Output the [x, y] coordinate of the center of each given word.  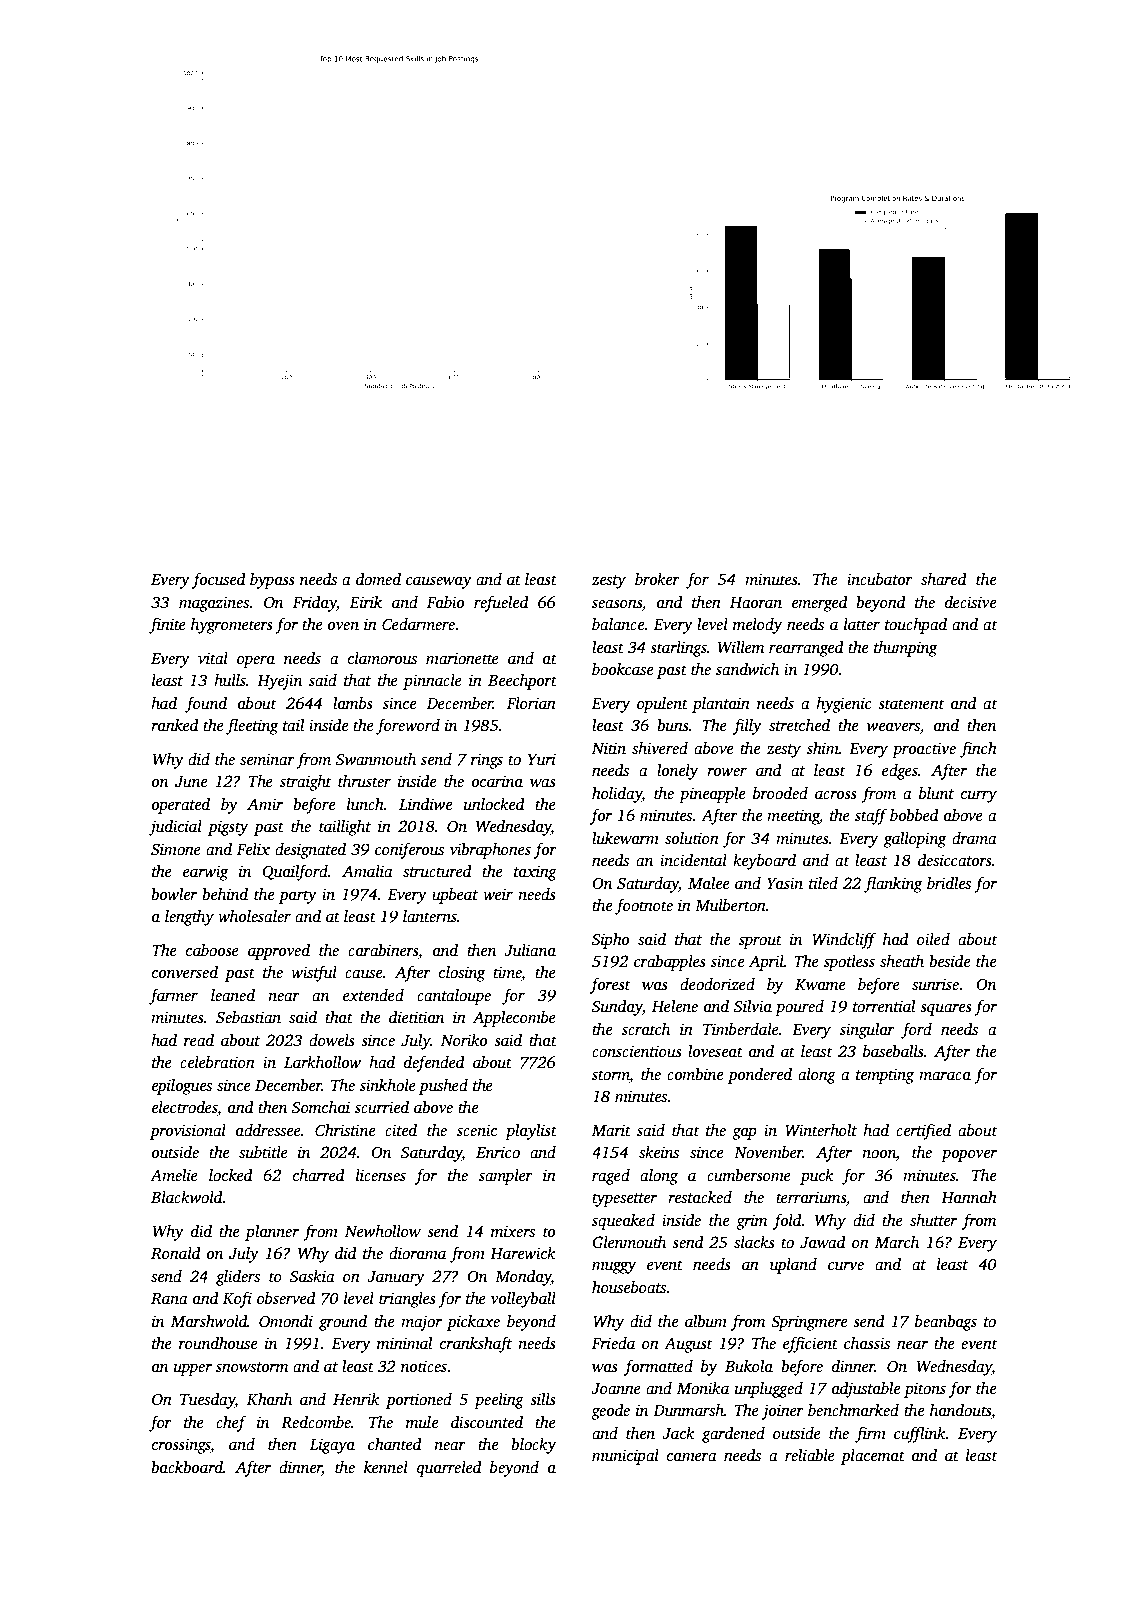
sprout [760, 942]
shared [944, 579]
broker [657, 579]
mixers [513, 1231]
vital [213, 658]
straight [306, 783]
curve [846, 1266]
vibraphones [490, 851]
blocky [533, 1446]
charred [319, 1175]
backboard [187, 1467]
